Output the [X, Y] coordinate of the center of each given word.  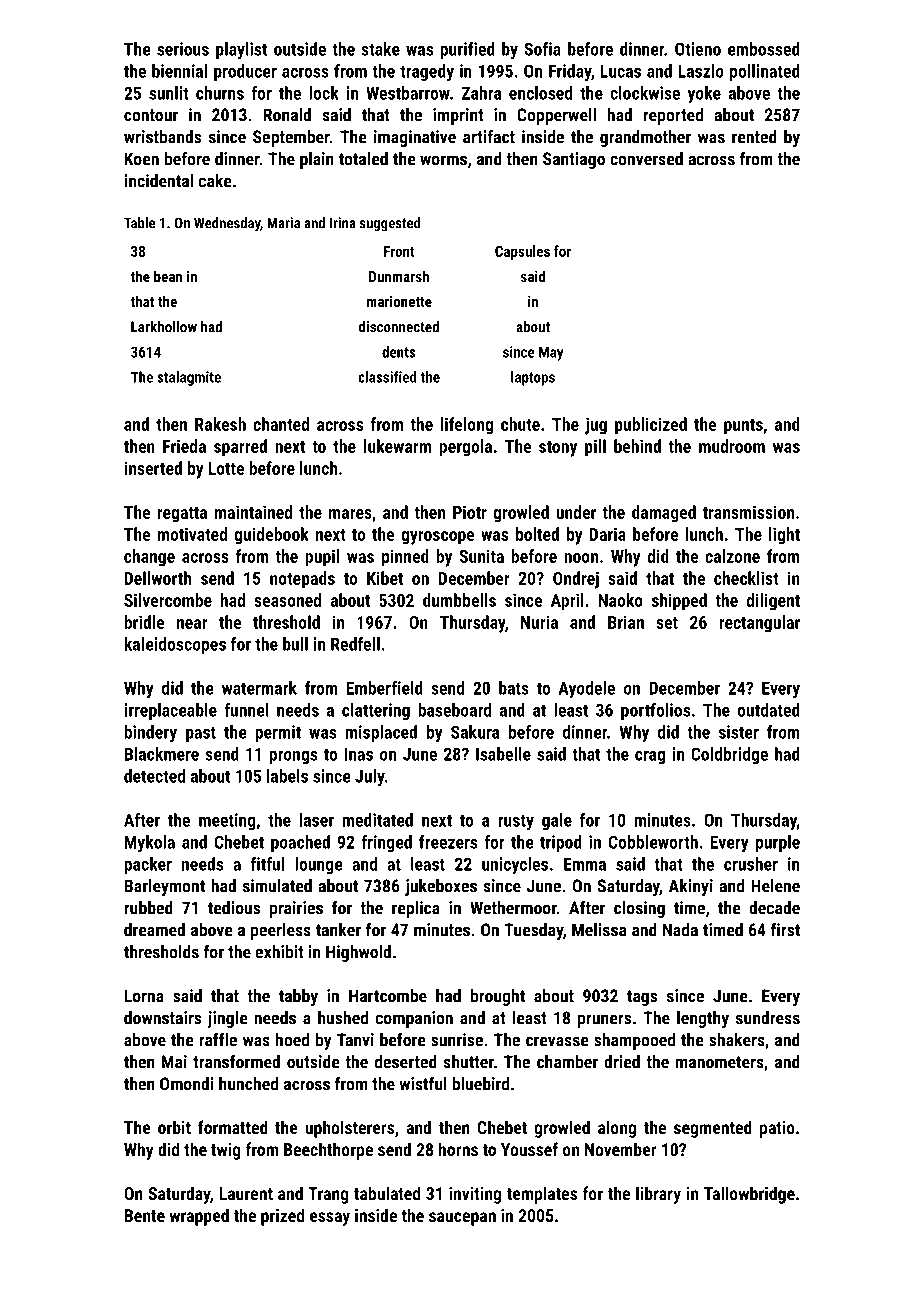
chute [520, 424]
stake [380, 49]
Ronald [287, 115]
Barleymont [165, 887]
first [785, 929]
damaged [664, 514]
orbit [174, 1127]
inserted [153, 468]
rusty [516, 822]
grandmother [645, 138]
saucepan [462, 1219]
